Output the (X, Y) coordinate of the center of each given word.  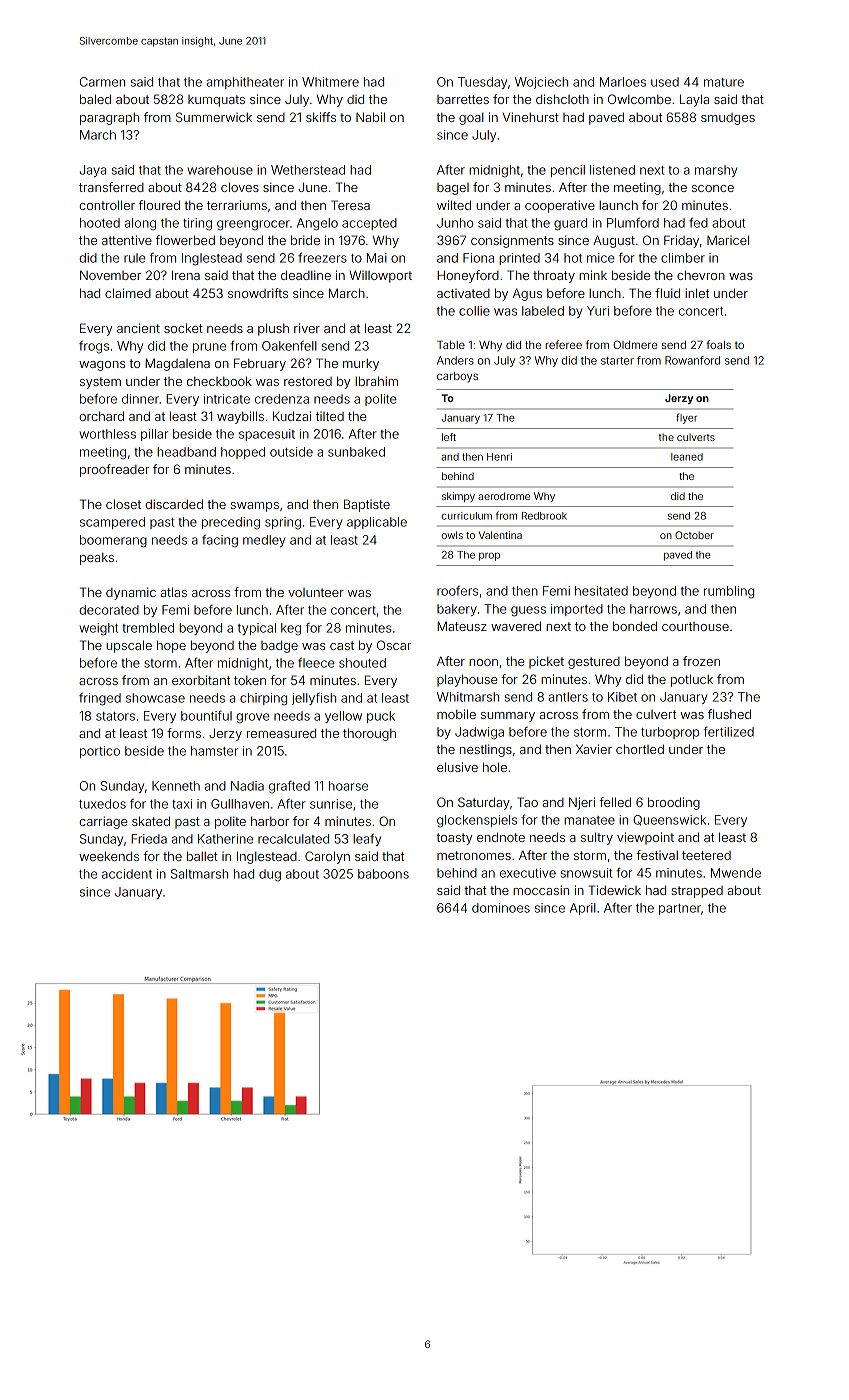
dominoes (501, 908)
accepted (369, 224)
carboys (457, 377)
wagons (102, 366)
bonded (635, 626)
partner (680, 909)
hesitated (601, 591)
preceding (231, 523)
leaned (687, 457)
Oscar (394, 645)
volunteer (316, 592)
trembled (148, 628)
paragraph (109, 119)
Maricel (728, 240)
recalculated (293, 839)
